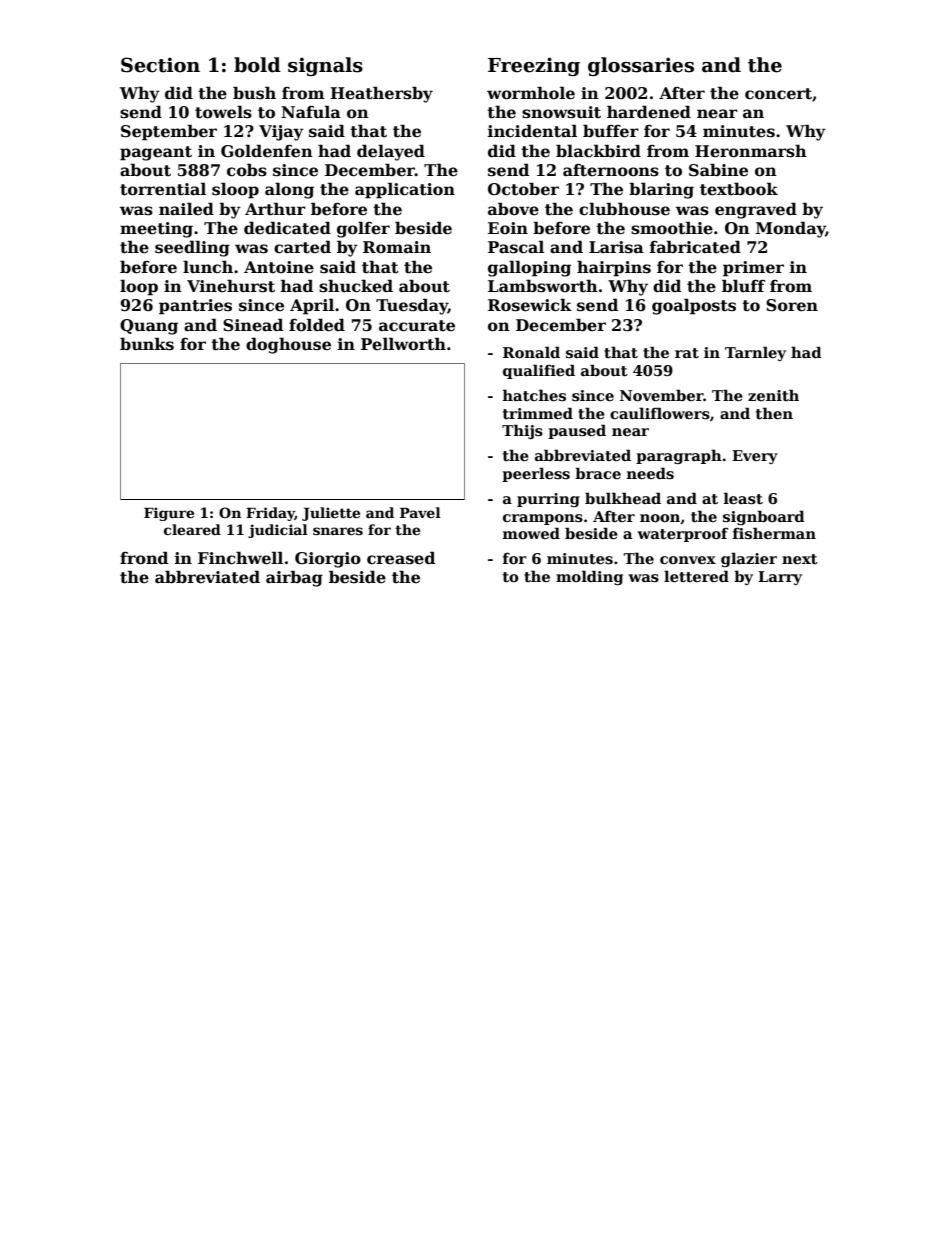  I want to click on concert, so click(778, 94).
